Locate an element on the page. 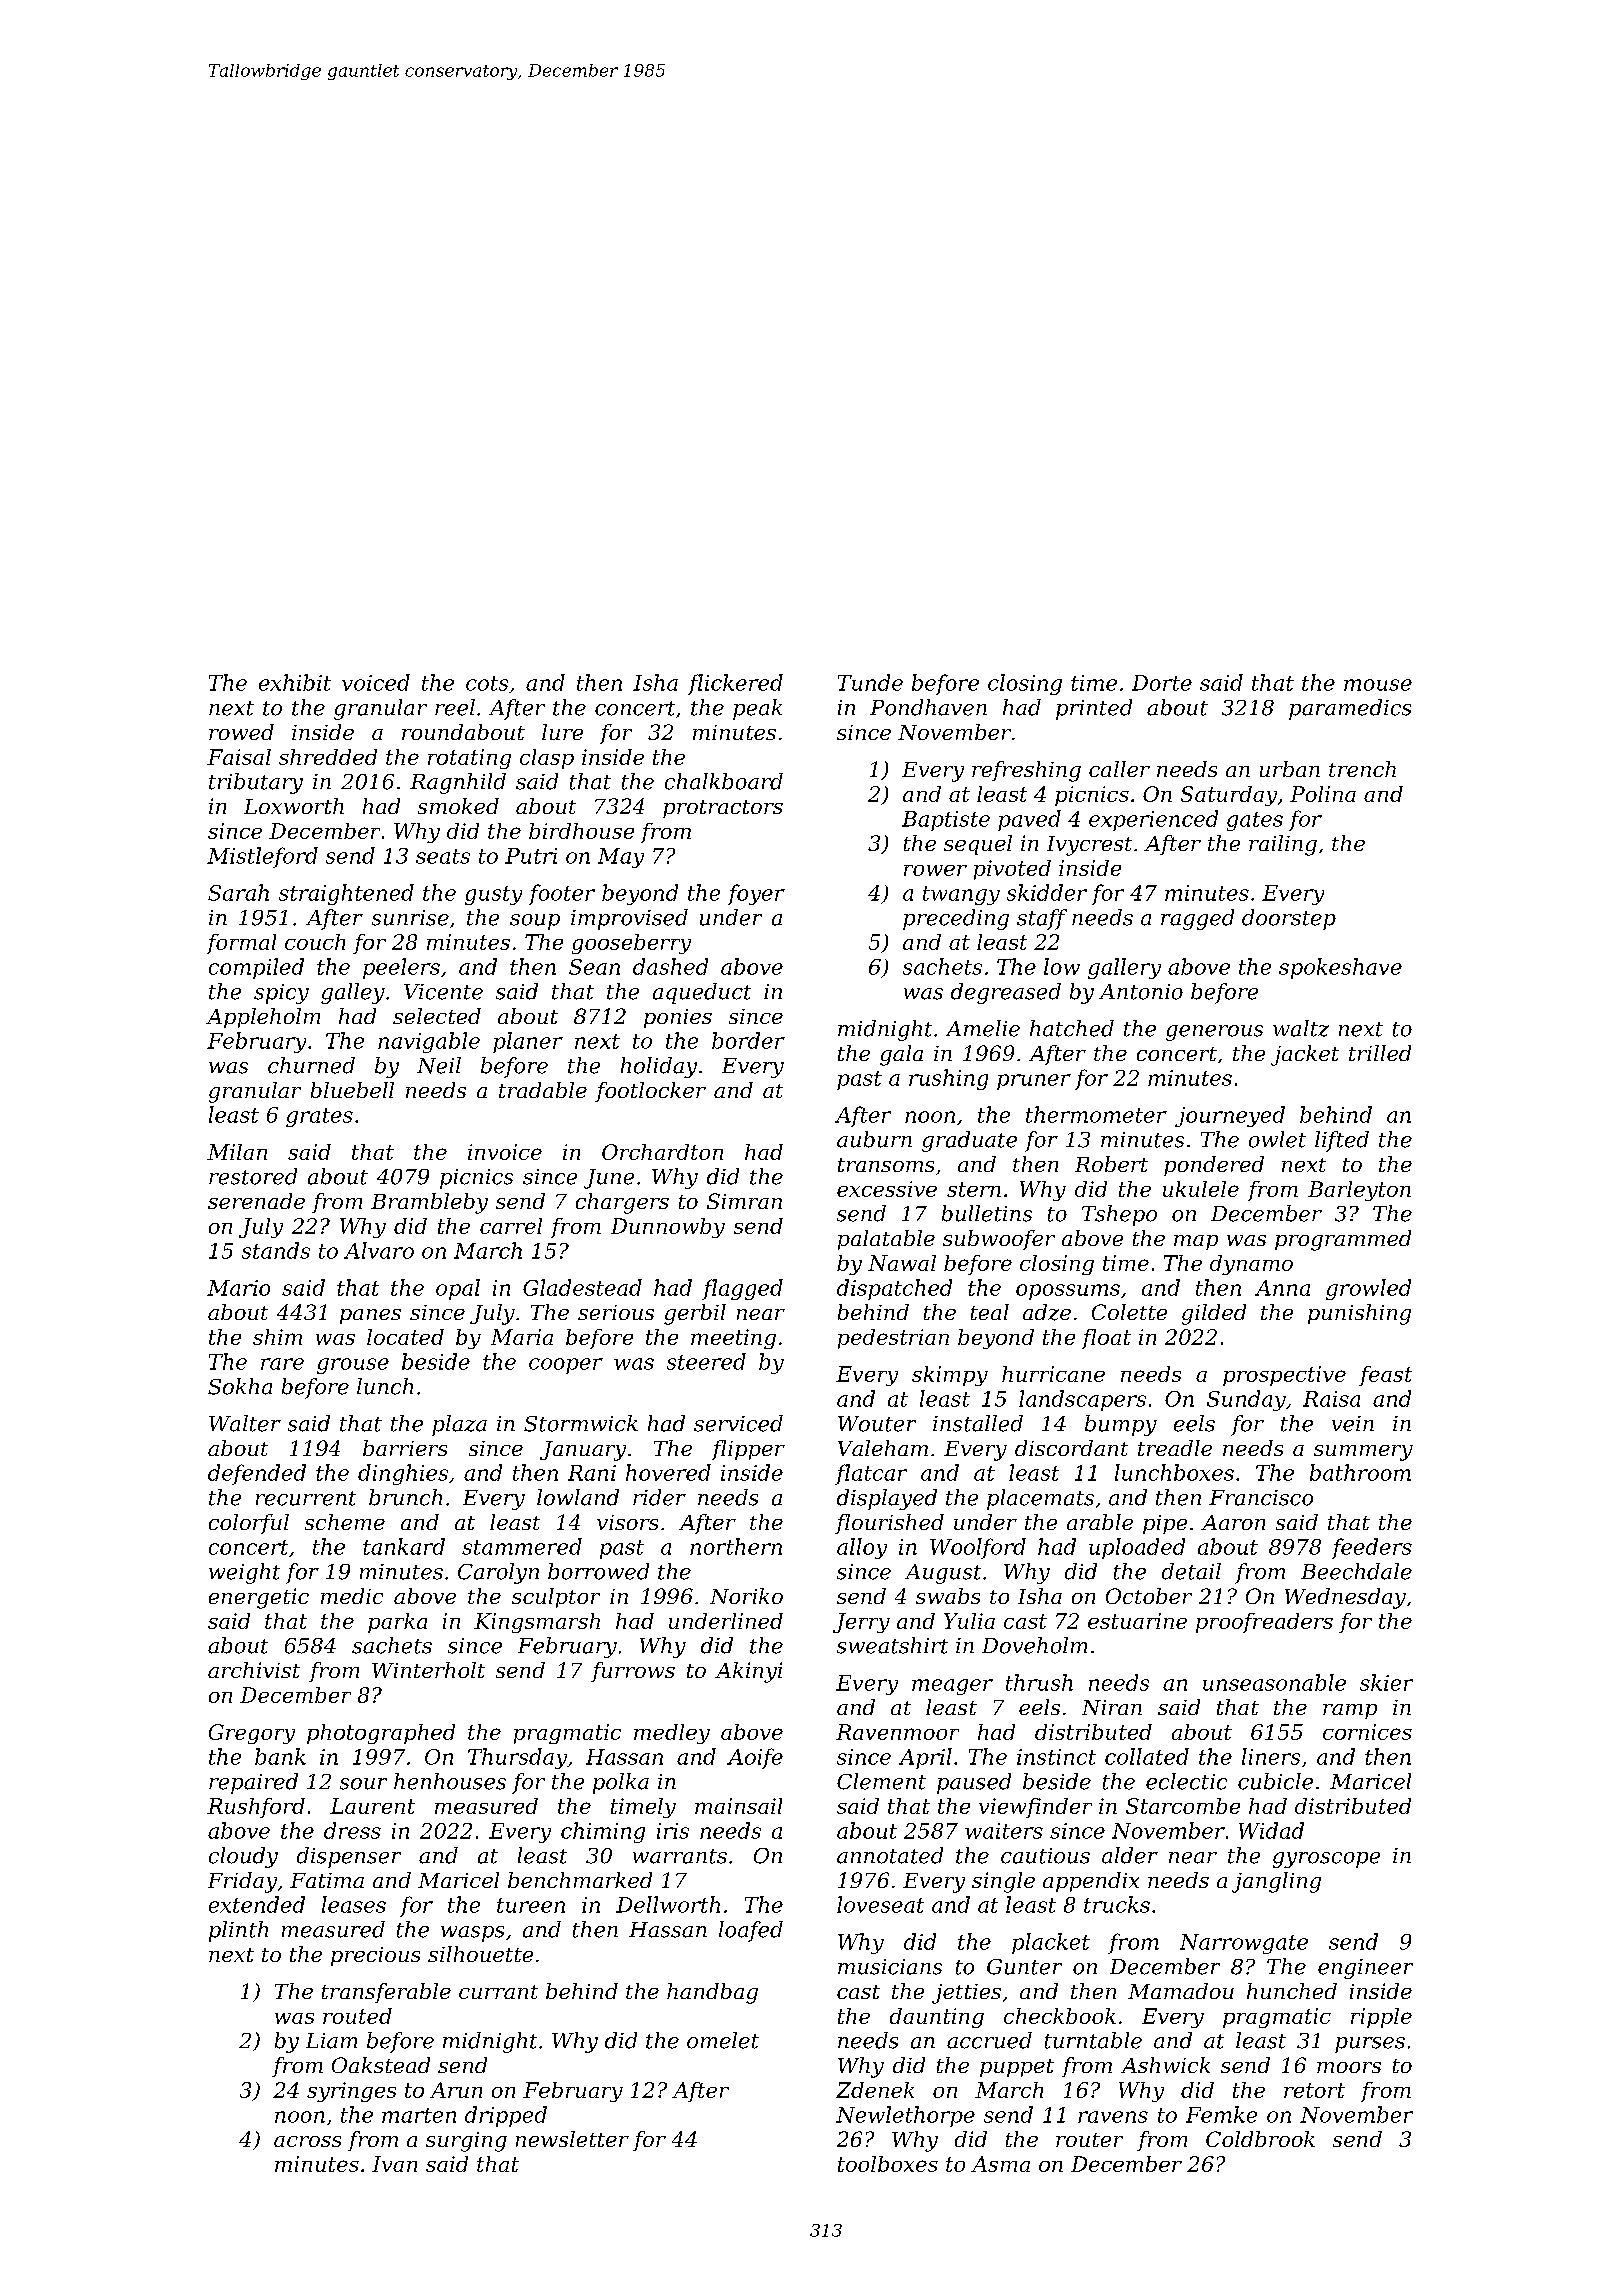 Image resolution: width=1620 pixels, height=2292 pixels. punishing is located at coordinates (1359, 1314).
